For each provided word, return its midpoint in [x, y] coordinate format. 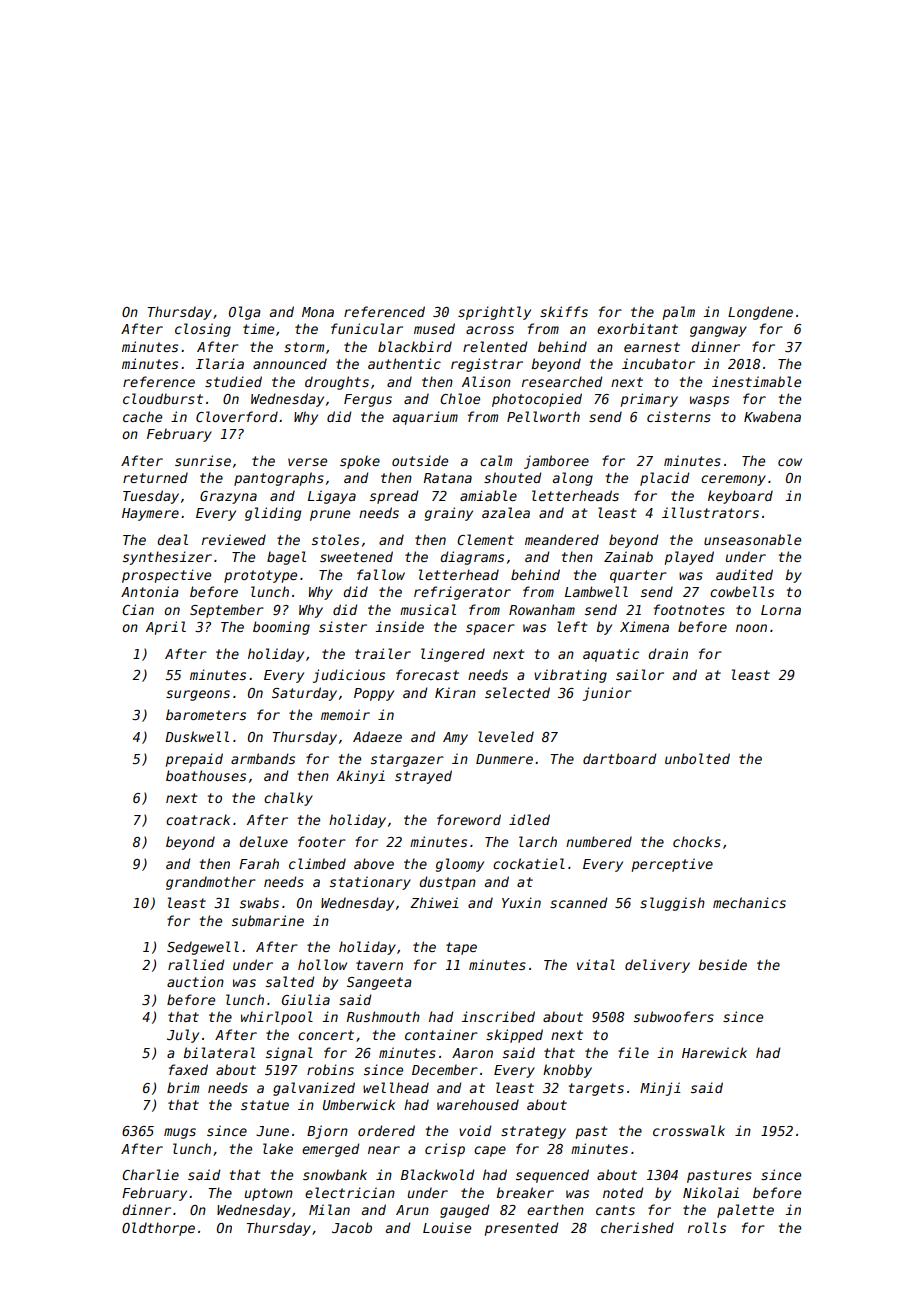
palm [678, 313]
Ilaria [220, 363]
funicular [367, 328]
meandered [562, 539]
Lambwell [596, 591]
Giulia [306, 999]
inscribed [498, 1016]
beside [722, 964]
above [374, 863]
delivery [657, 966]
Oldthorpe [158, 1229]
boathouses [206, 775]
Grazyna [228, 497]
